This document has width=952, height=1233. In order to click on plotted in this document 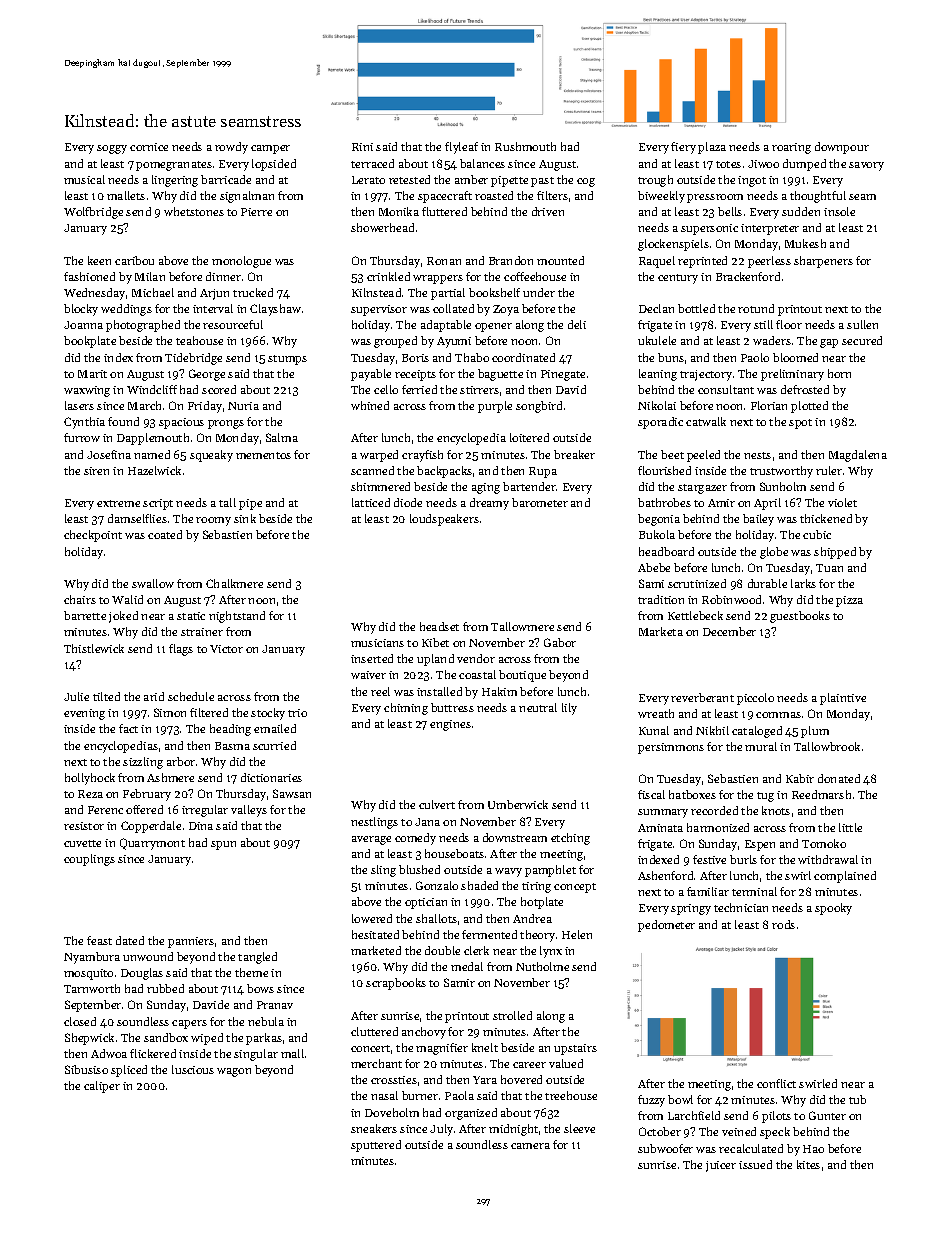, I will do `click(809, 407)`.
